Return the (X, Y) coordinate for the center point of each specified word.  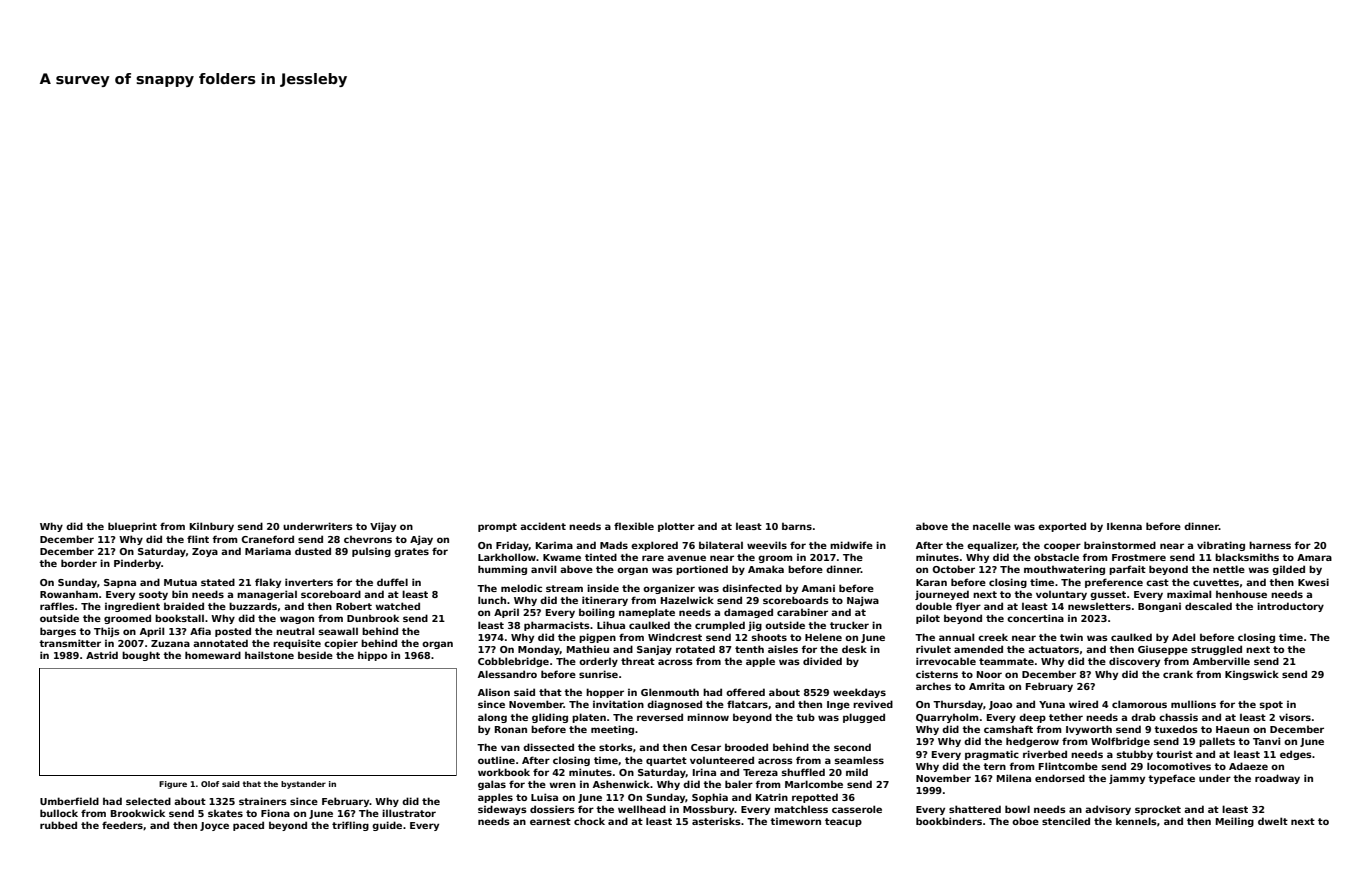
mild (857, 772)
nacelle (992, 526)
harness (1270, 545)
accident (543, 526)
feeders (122, 825)
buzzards (253, 606)
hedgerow (1032, 742)
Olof (210, 784)
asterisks (716, 821)
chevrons (368, 539)
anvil (543, 569)
